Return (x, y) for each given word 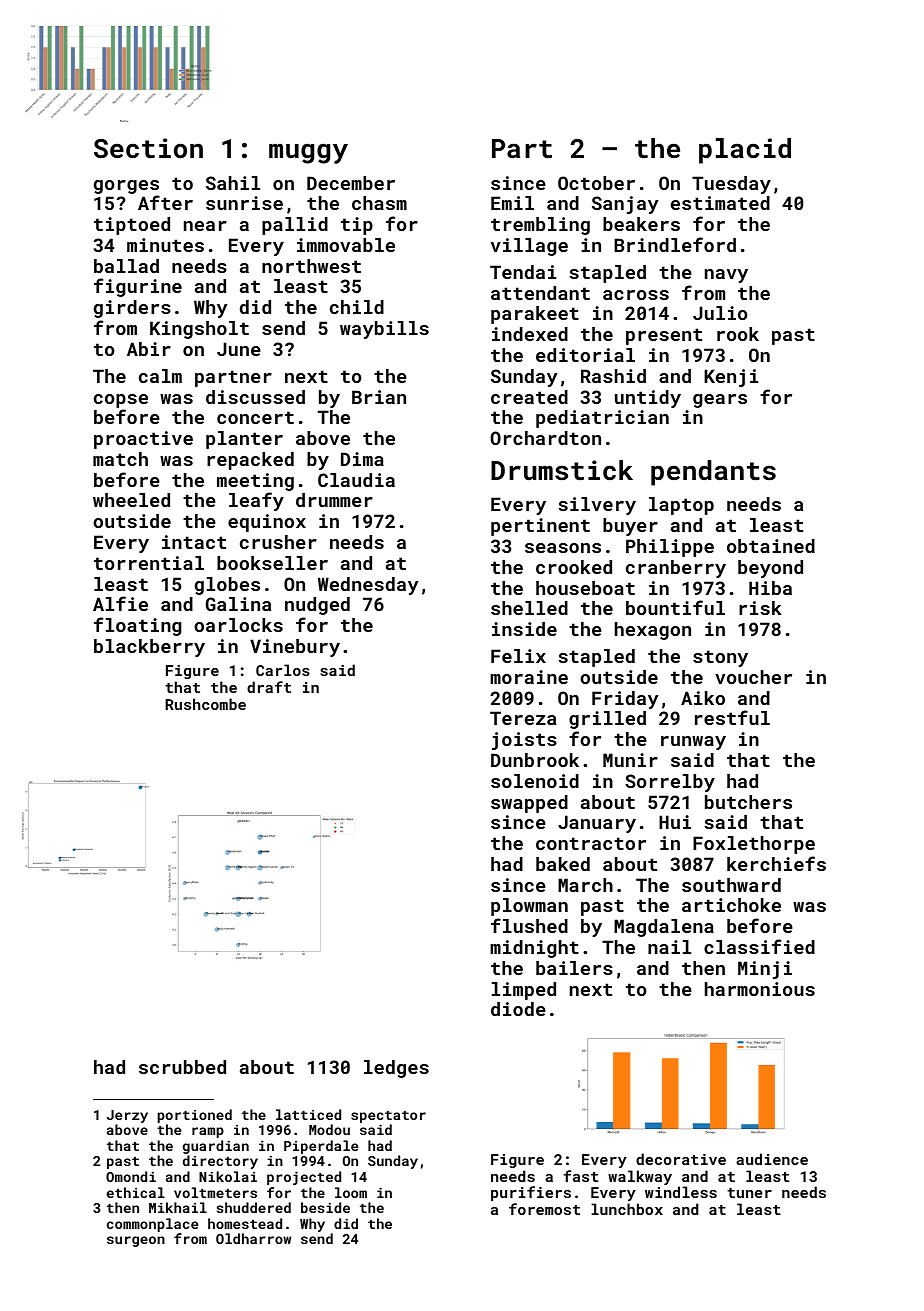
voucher (753, 677)
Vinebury (295, 648)
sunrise (244, 203)
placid (745, 151)
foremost (544, 1209)
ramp (208, 1132)
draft (269, 687)
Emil (512, 203)
